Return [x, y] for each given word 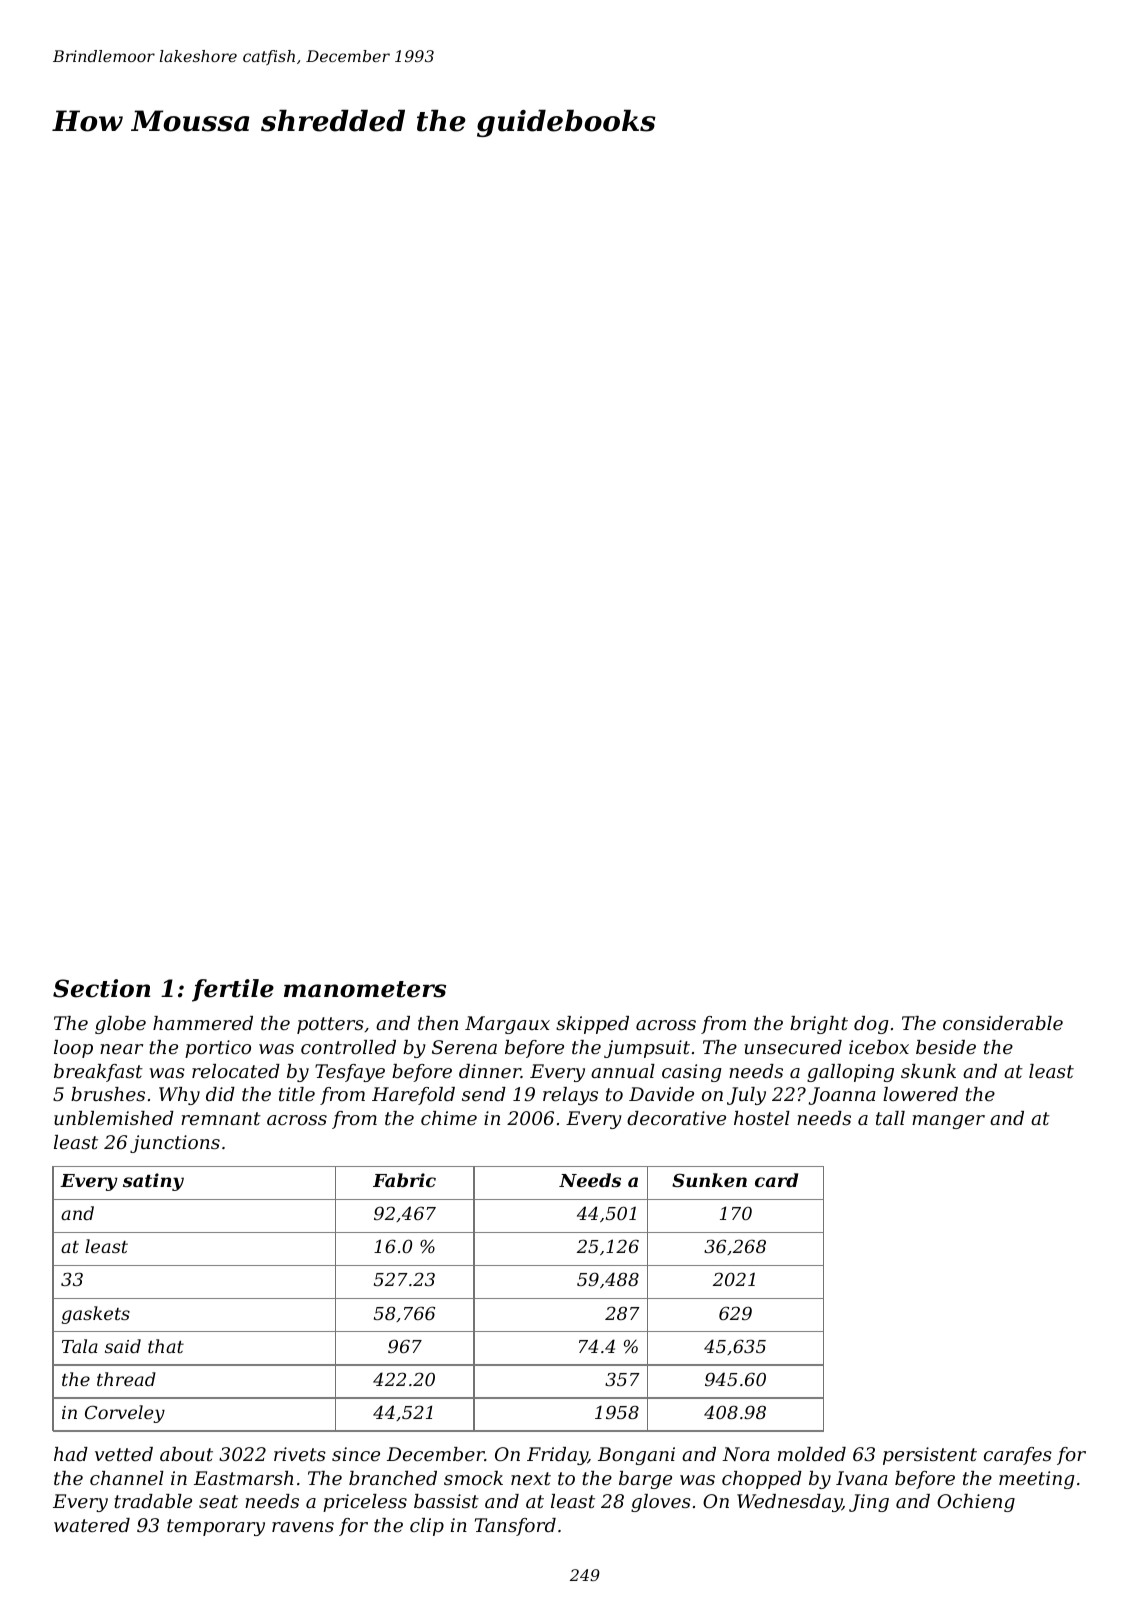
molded [812, 1454]
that [166, 1346]
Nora [745, 1454]
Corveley [125, 1414]
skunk [928, 1071]
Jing [869, 1503]
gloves [661, 1503]
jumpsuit [647, 1049]
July [746, 1096]
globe [120, 1025]
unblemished [114, 1118]
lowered [920, 1094]
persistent [930, 1456]
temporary [216, 1527]
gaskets [96, 1315]
